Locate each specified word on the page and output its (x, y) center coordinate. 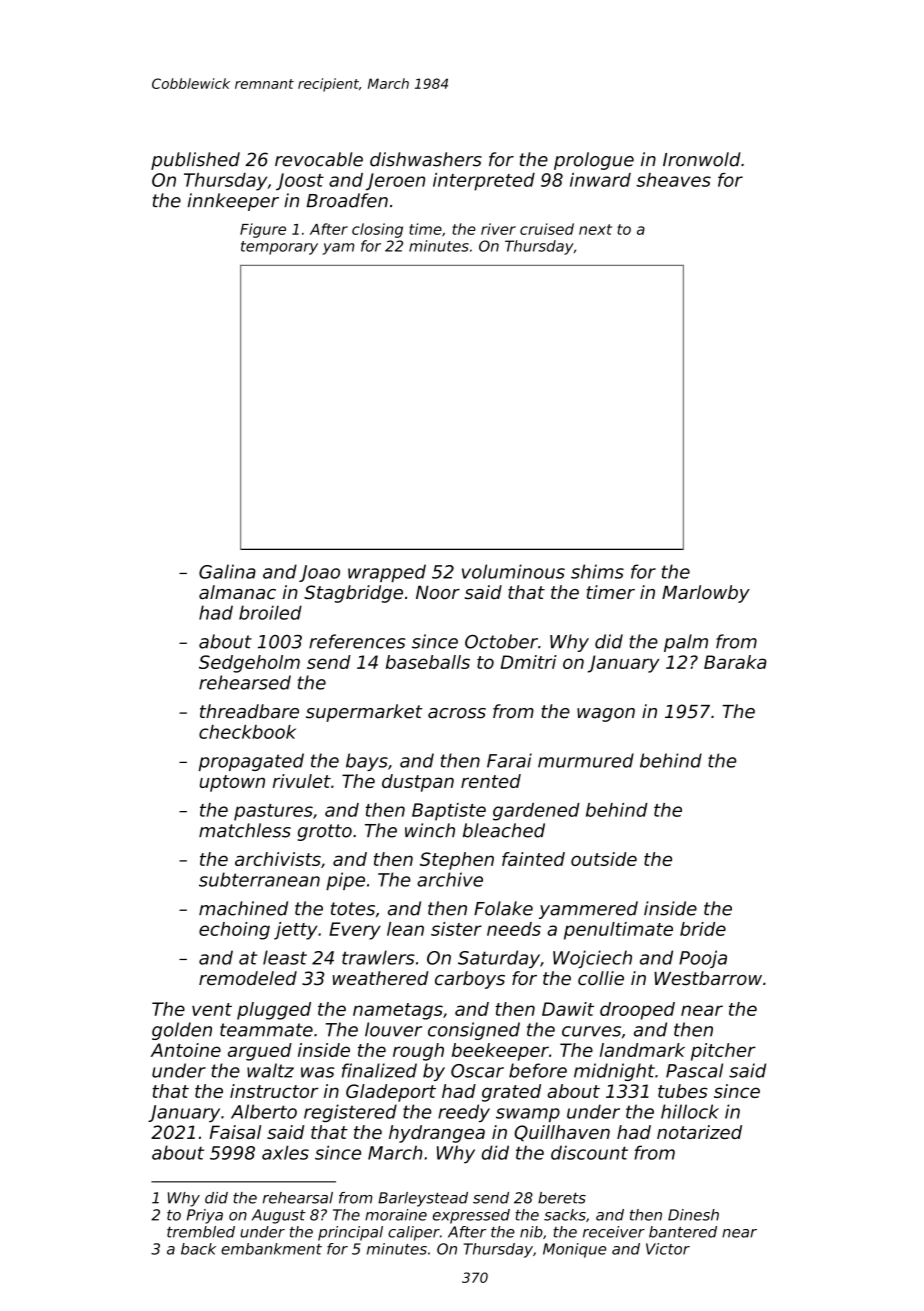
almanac (237, 592)
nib (531, 1232)
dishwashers (426, 159)
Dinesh (693, 1215)
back (198, 1249)
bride (703, 929)
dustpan (418, 783)
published (195, 161)
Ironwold (702, 159)
